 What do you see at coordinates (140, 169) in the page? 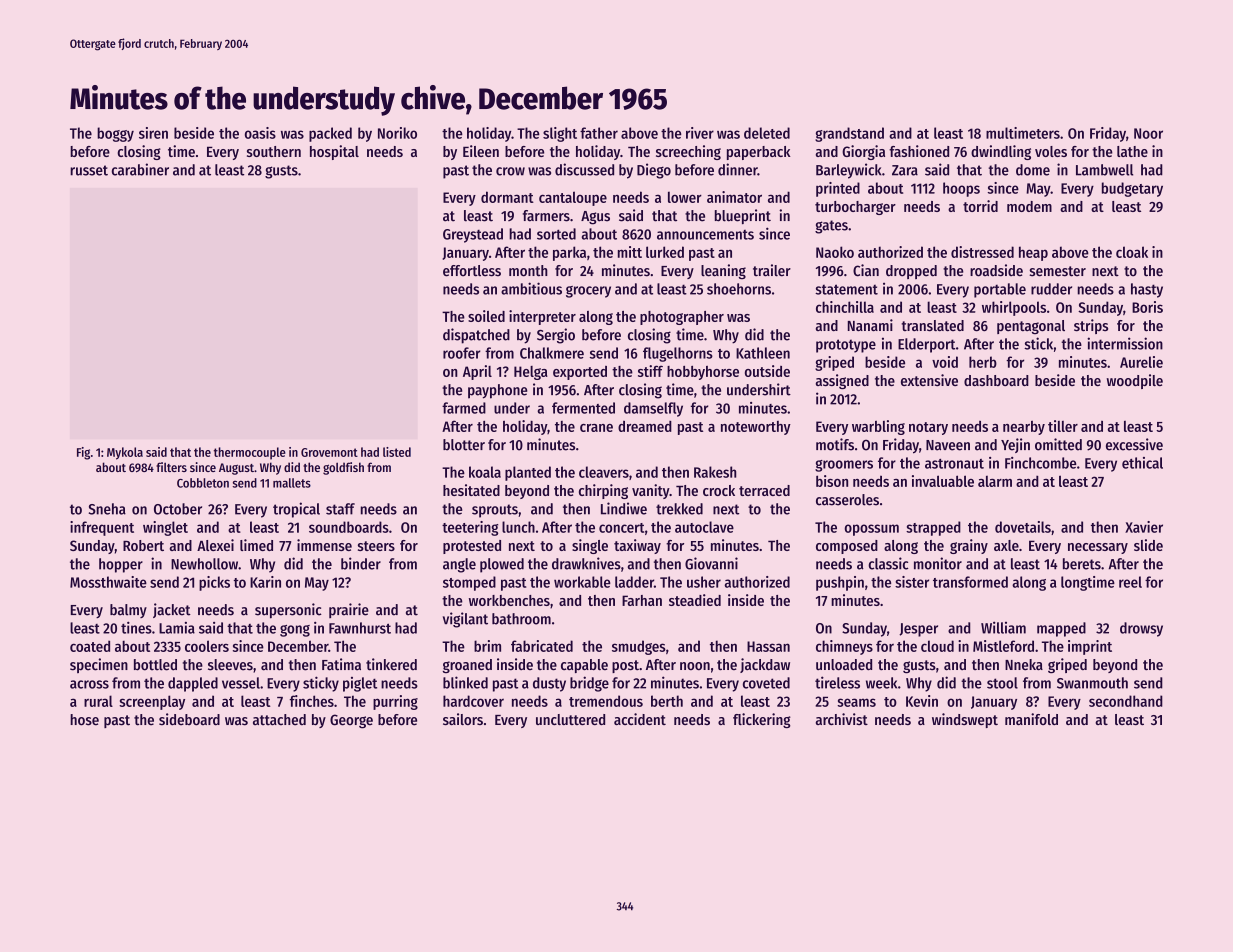
I see `carabiner` at bounding box center [140, 169].
